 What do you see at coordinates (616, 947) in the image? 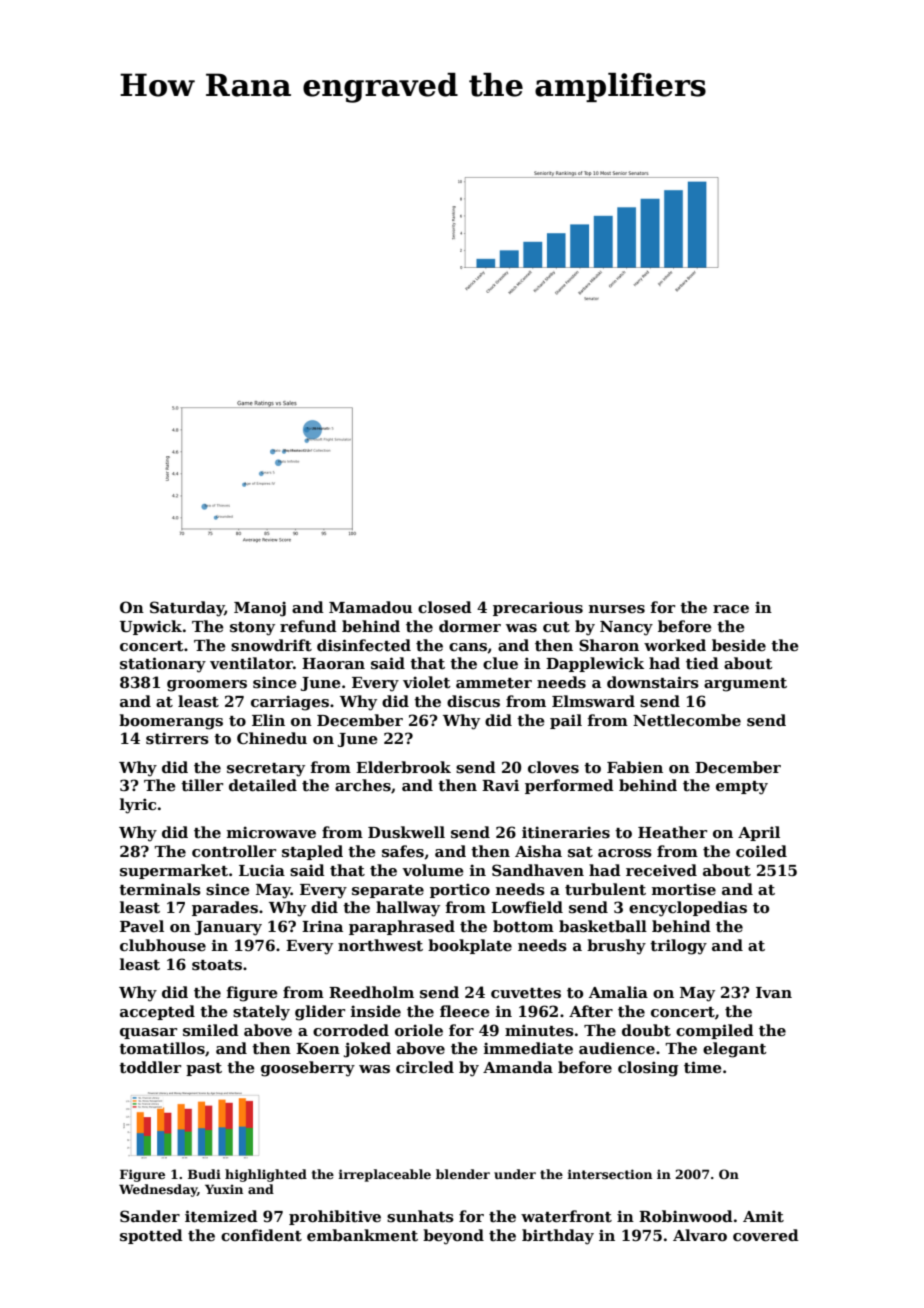
I see `brushy` at bounding box center [616, 947].
